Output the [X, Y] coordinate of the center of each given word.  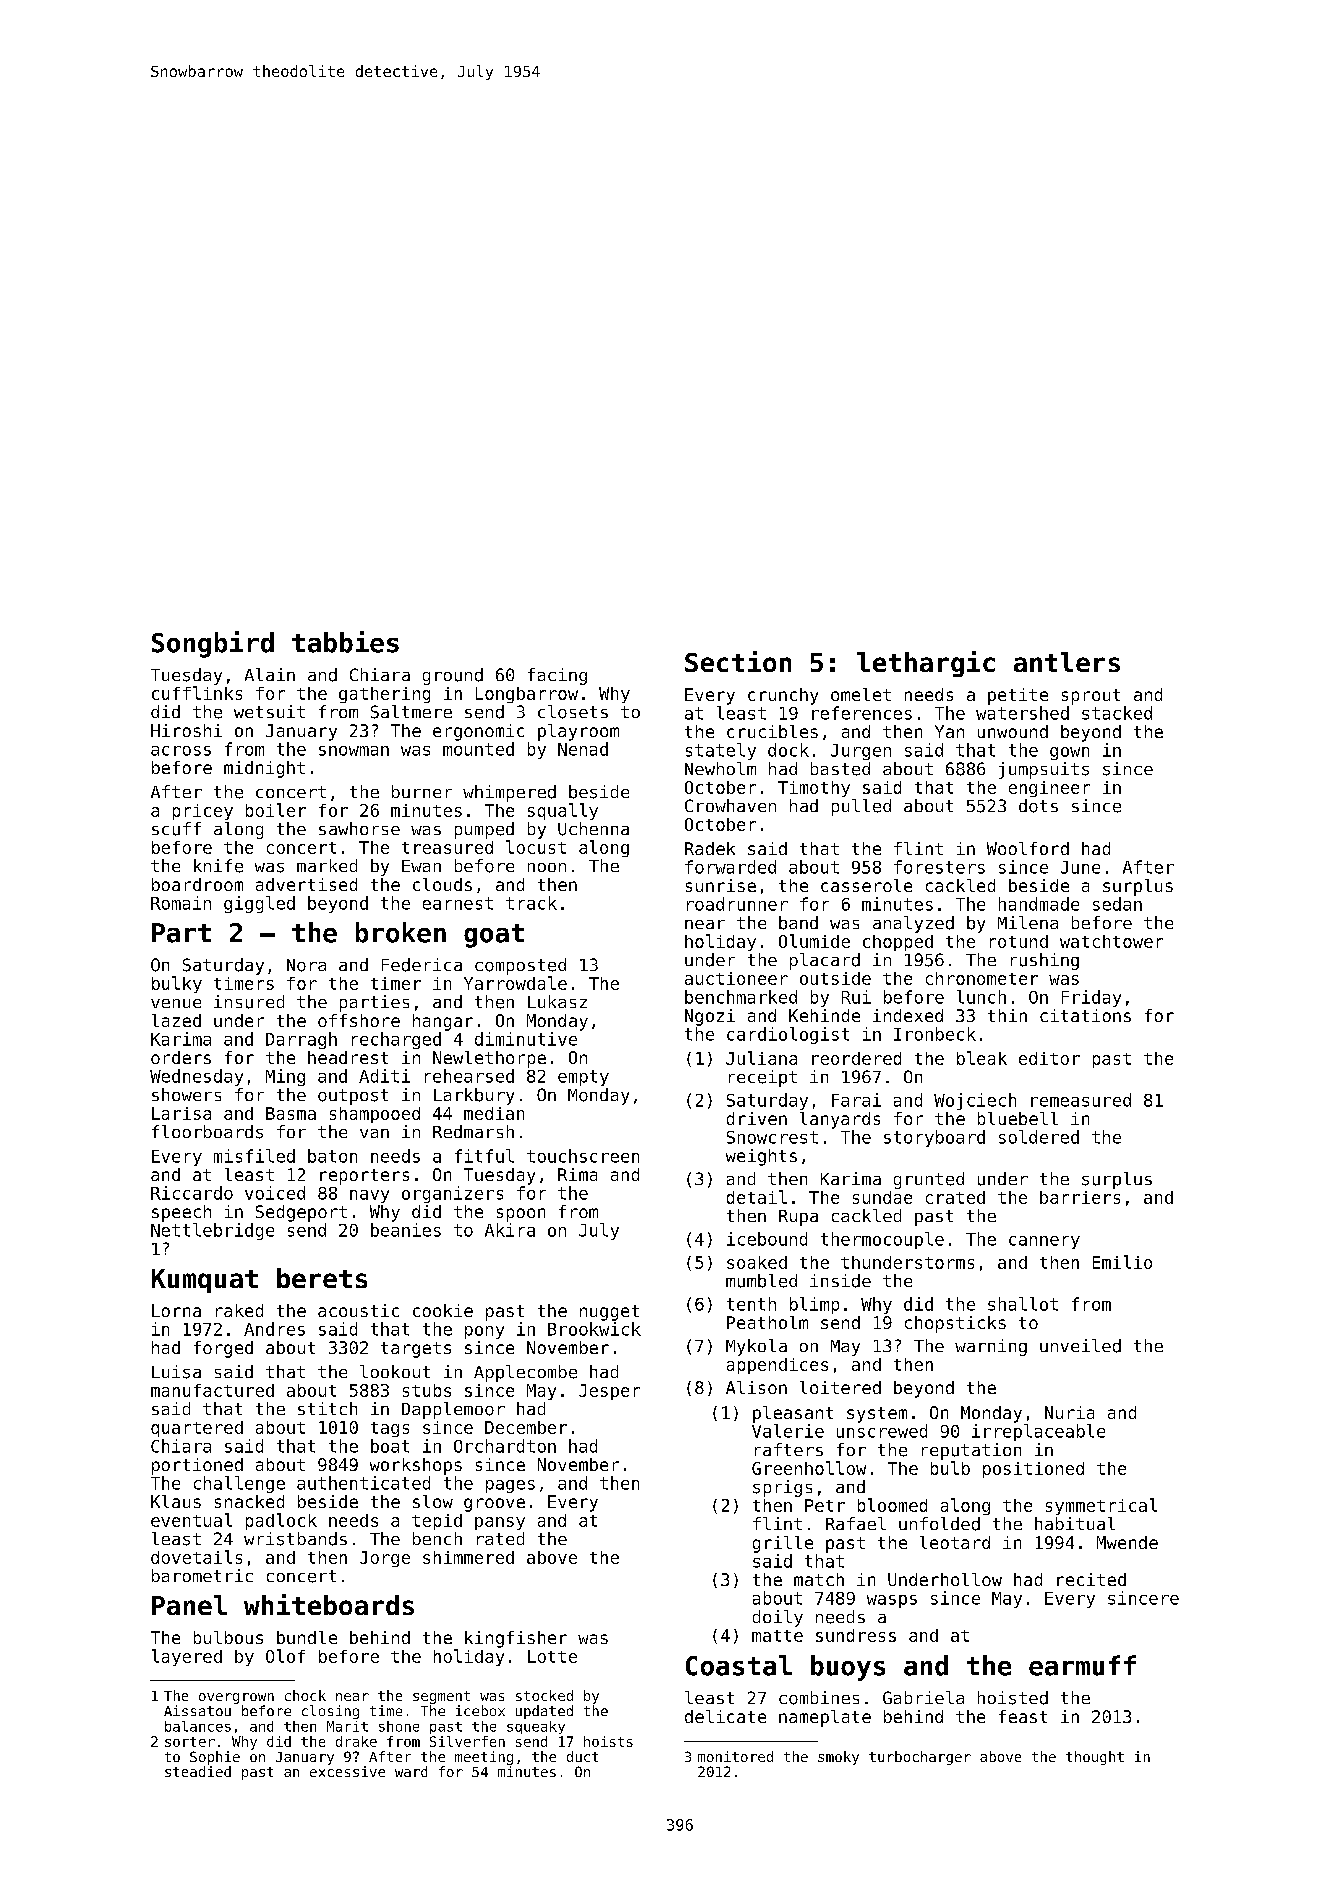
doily [778, 1618]
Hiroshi [186, 730]
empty [583, 1078]
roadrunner [737, 904]
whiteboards [329, 1604]
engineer [1049, 789]
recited [1091, 1579]
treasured [447, 847]
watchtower [1111, 941]
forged [223, 1349]
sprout [1091, 697]
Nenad [583, 749]
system [877, 1415]
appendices [777, 1366]
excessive [347, 1771]
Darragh [301, 1040]
